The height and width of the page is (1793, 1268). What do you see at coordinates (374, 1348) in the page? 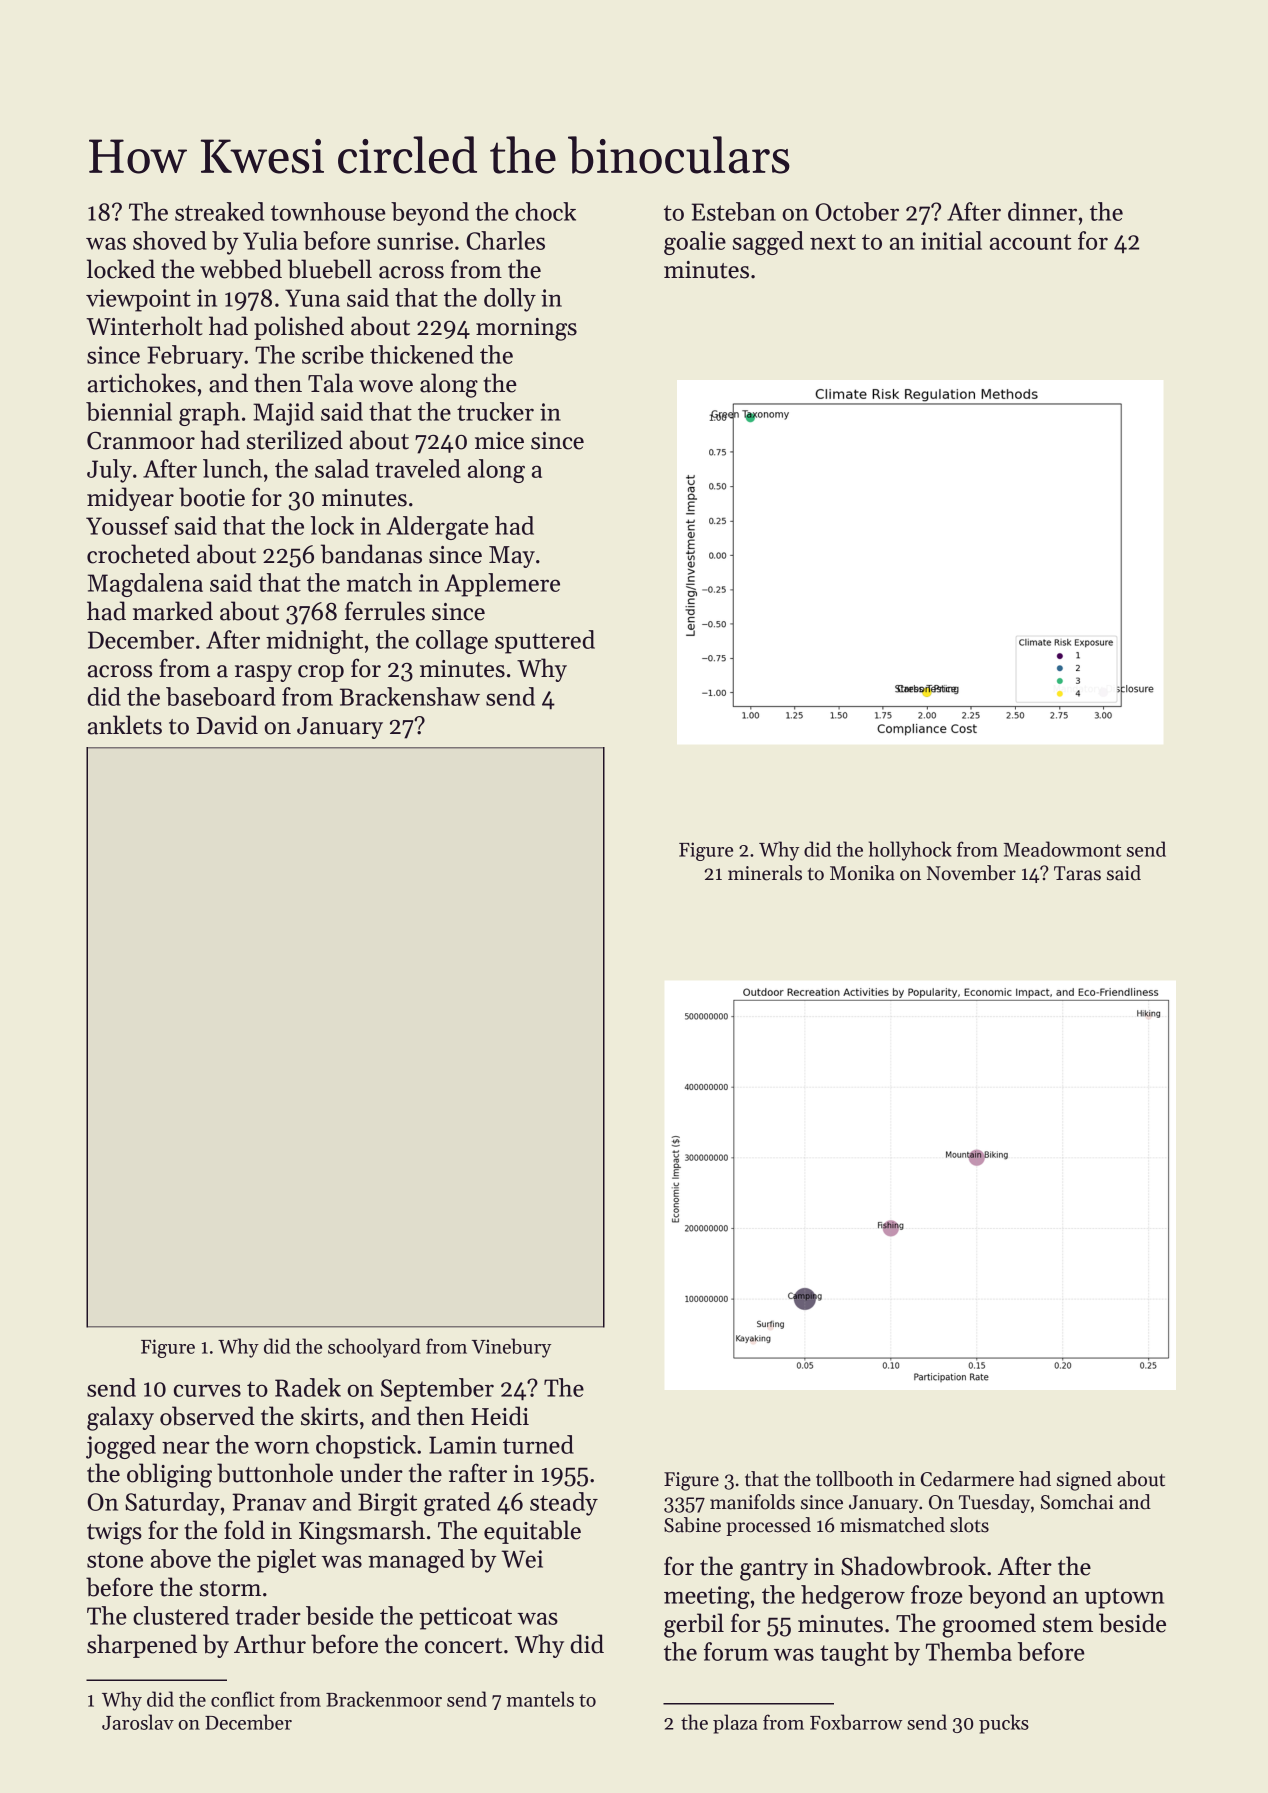
I see `schoolyard` at bounding box center [374, 1348].
